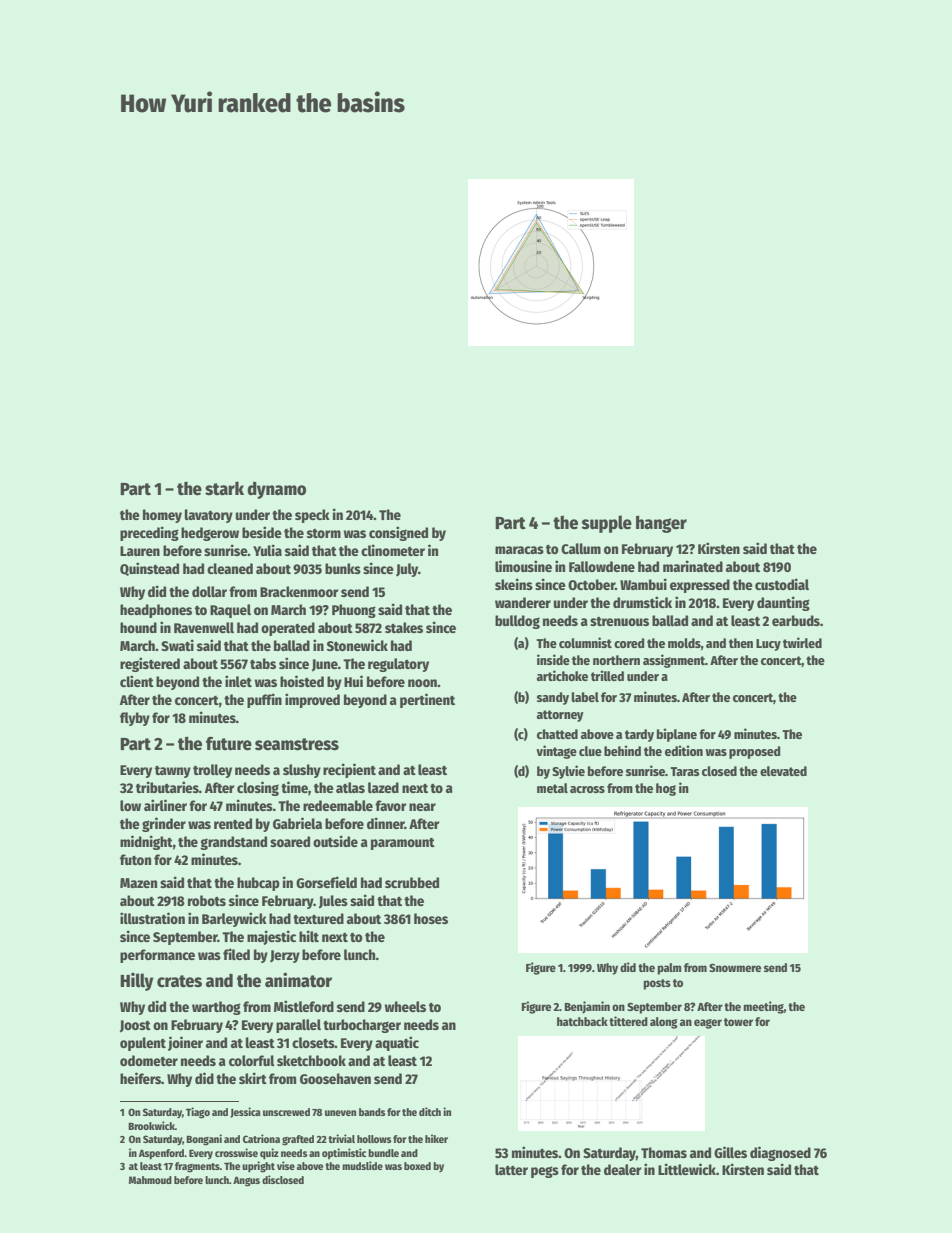  I want to click on dynamo, so click(276, 490).
